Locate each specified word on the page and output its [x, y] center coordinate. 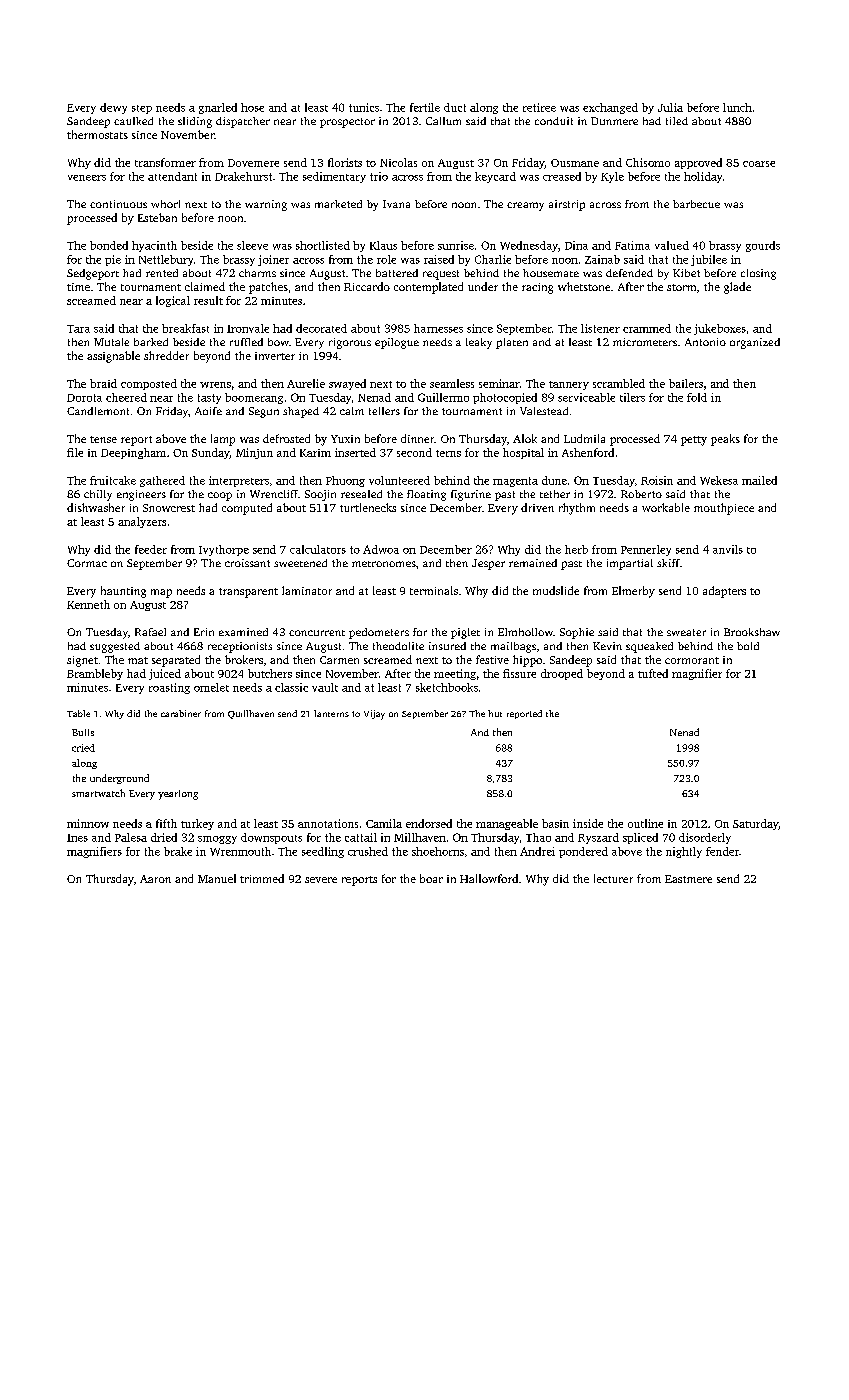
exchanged [610, 108]
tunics [364, 107]
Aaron [155, 879]
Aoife [208, 411]
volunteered [399, 480]
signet [82, 661]
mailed [759, 480]
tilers [632, 397]
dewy [113, 108]
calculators [318, 549]
